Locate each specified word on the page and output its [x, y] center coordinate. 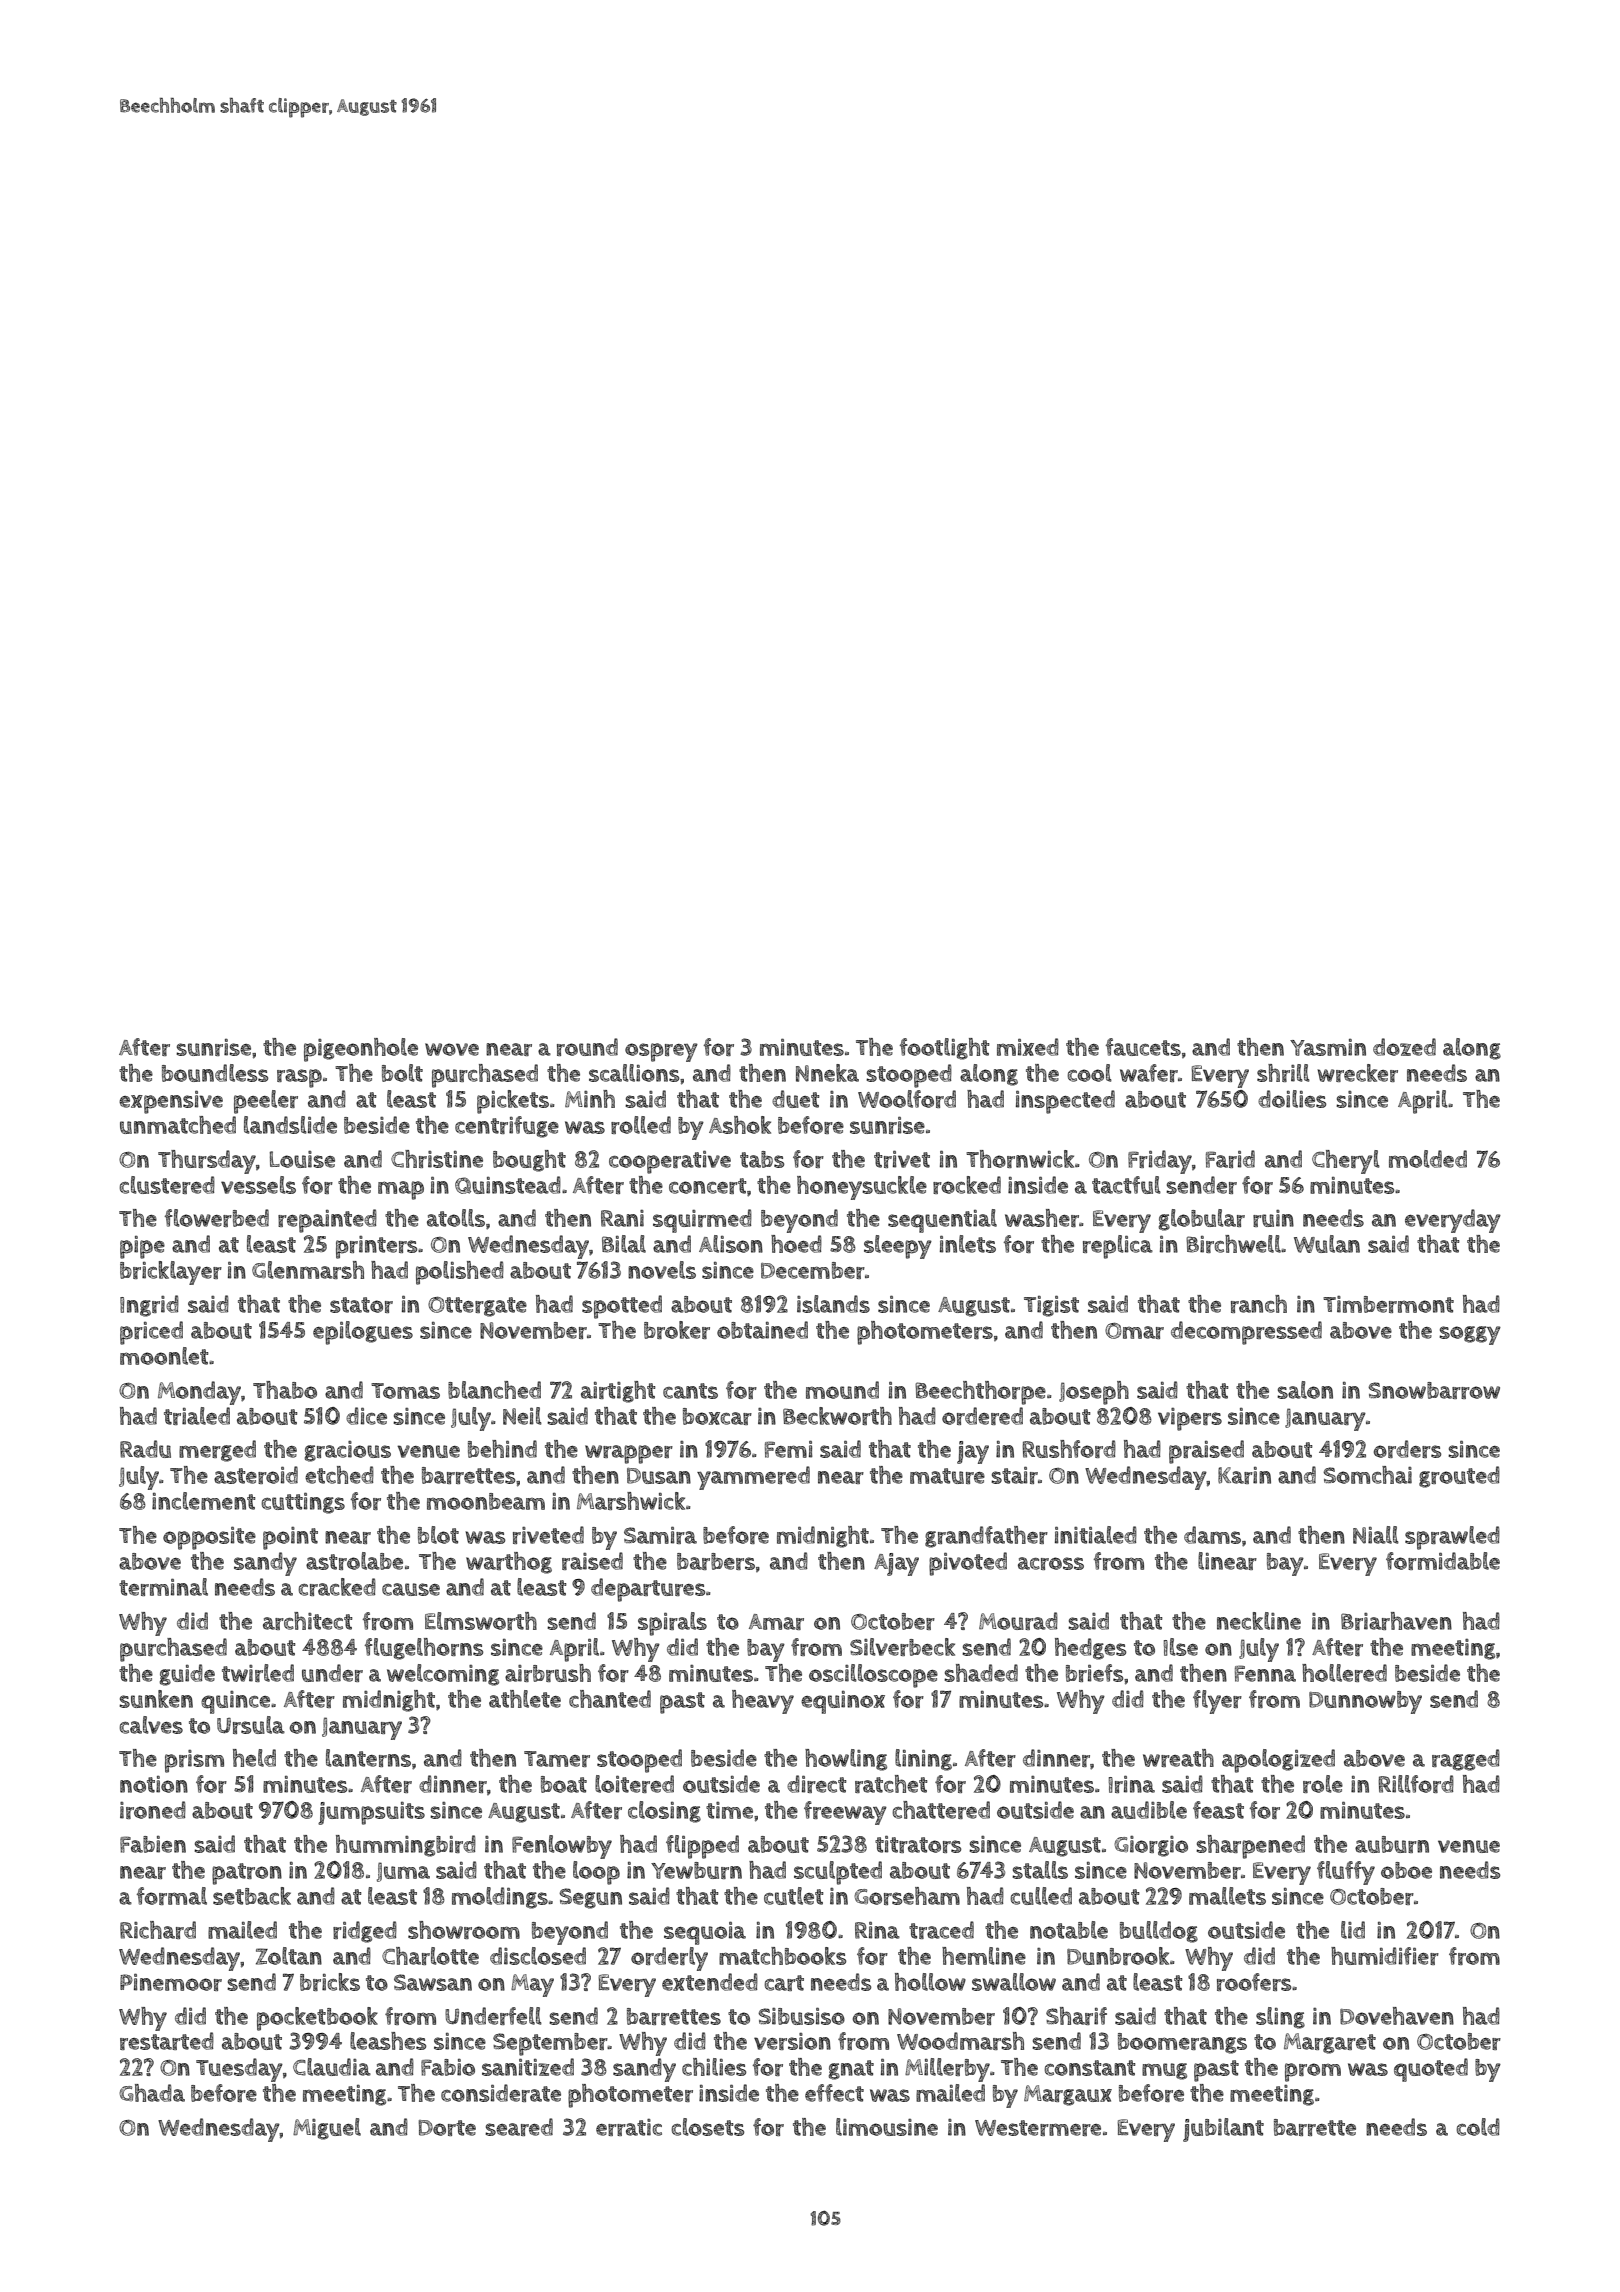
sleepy [898, 1247]
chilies [714, 2067]
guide [187, 1675]
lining [923, 1760]
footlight [944, 1049]
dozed [1404, 1047]
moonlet [164, 1356]
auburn [1392, 1844]
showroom [464, 1930]
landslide [290, 1125]
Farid [1230, 1159]
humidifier [1385, 1956]
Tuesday [239, 2070]
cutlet [793, 1896]
